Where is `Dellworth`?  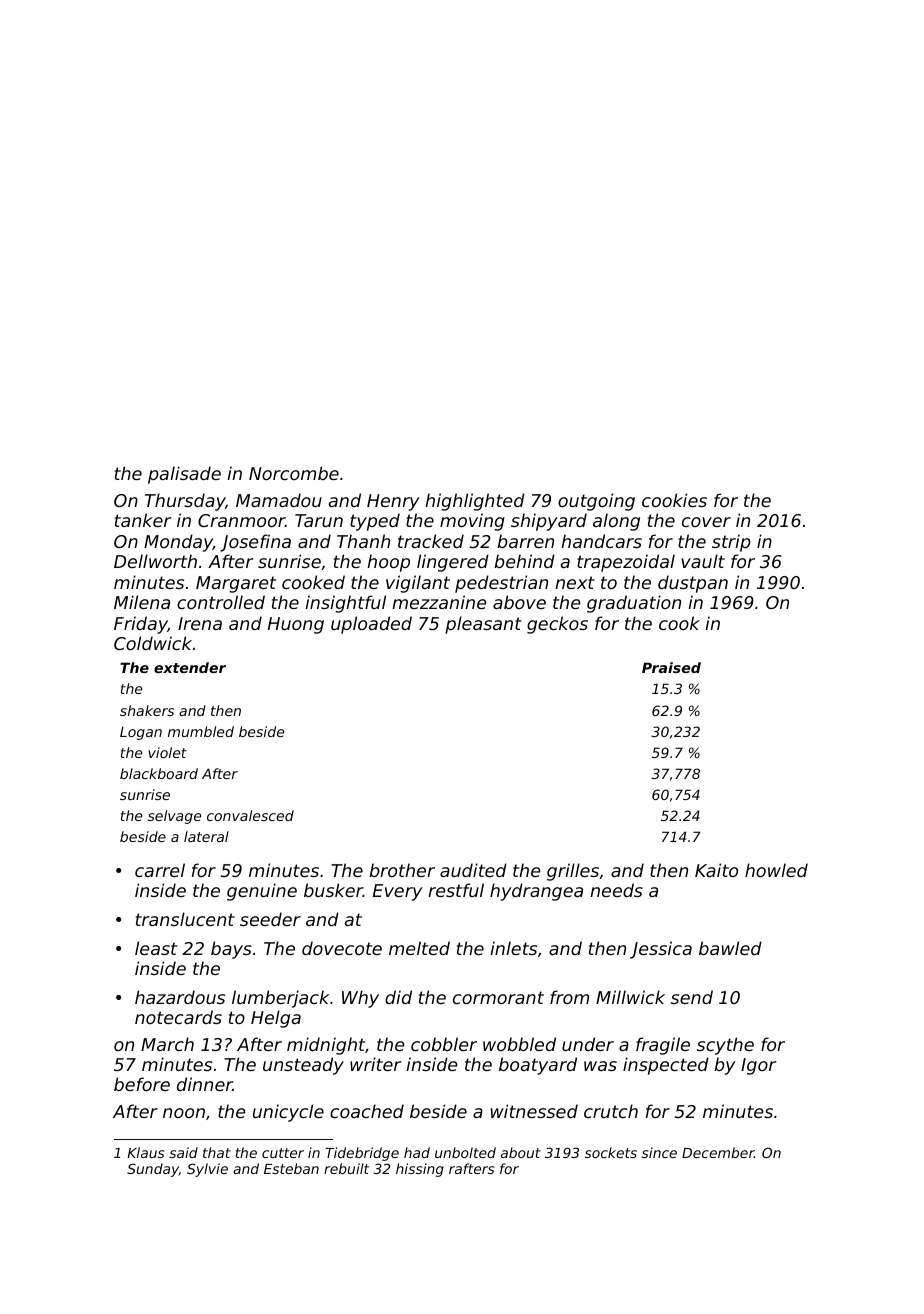
Dellworth is located at coordinates (155, 561).
